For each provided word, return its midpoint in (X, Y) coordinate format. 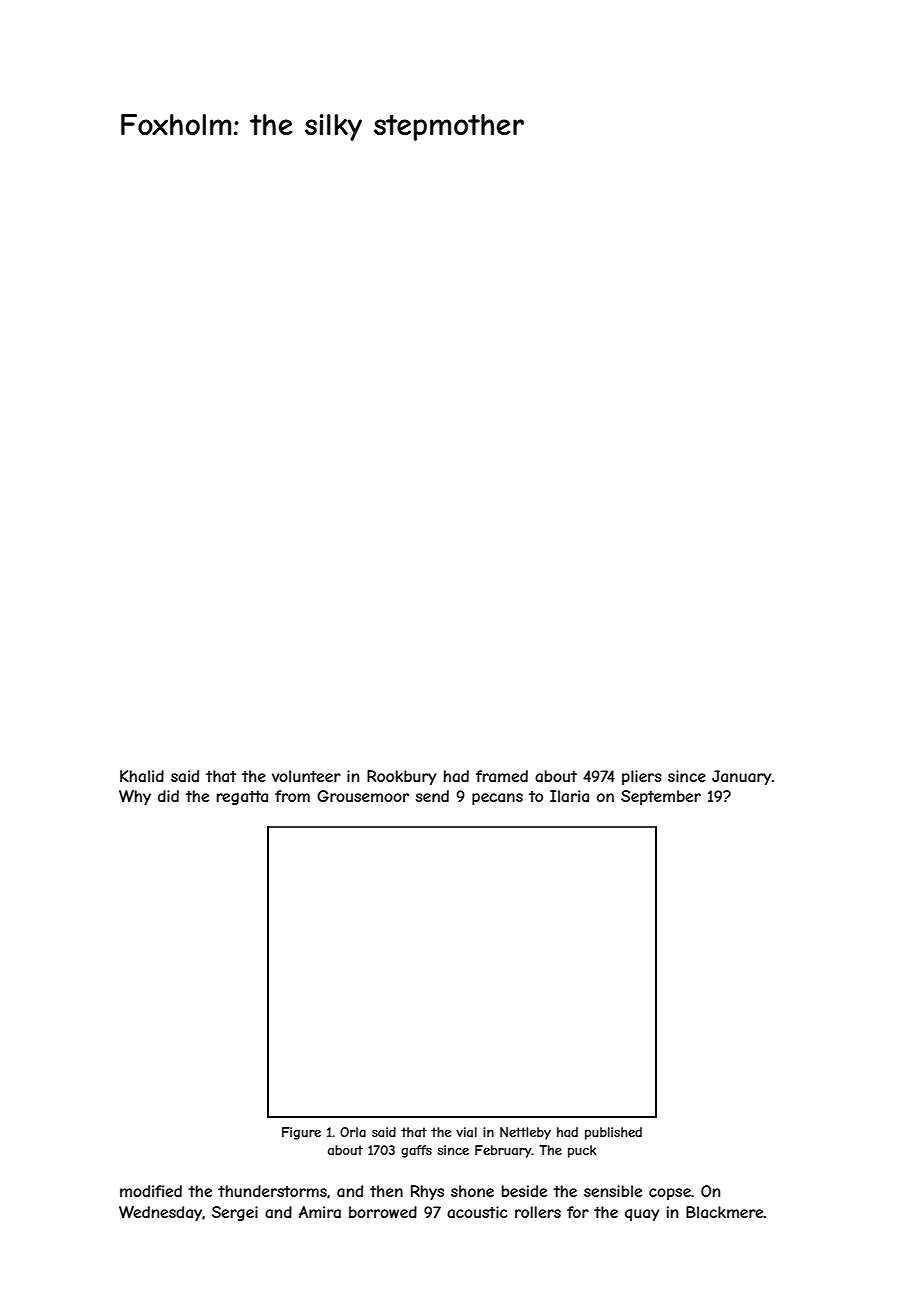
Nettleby (525, 1133)
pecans (497, 799)
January (742, 777)
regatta (242, 798)
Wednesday (160, 1213)
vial (466, 1132)
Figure (301, 1133)
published (613, 1133)
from (292, 796)
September (661, 797)
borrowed (383, 1212)
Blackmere (725, 1212)
